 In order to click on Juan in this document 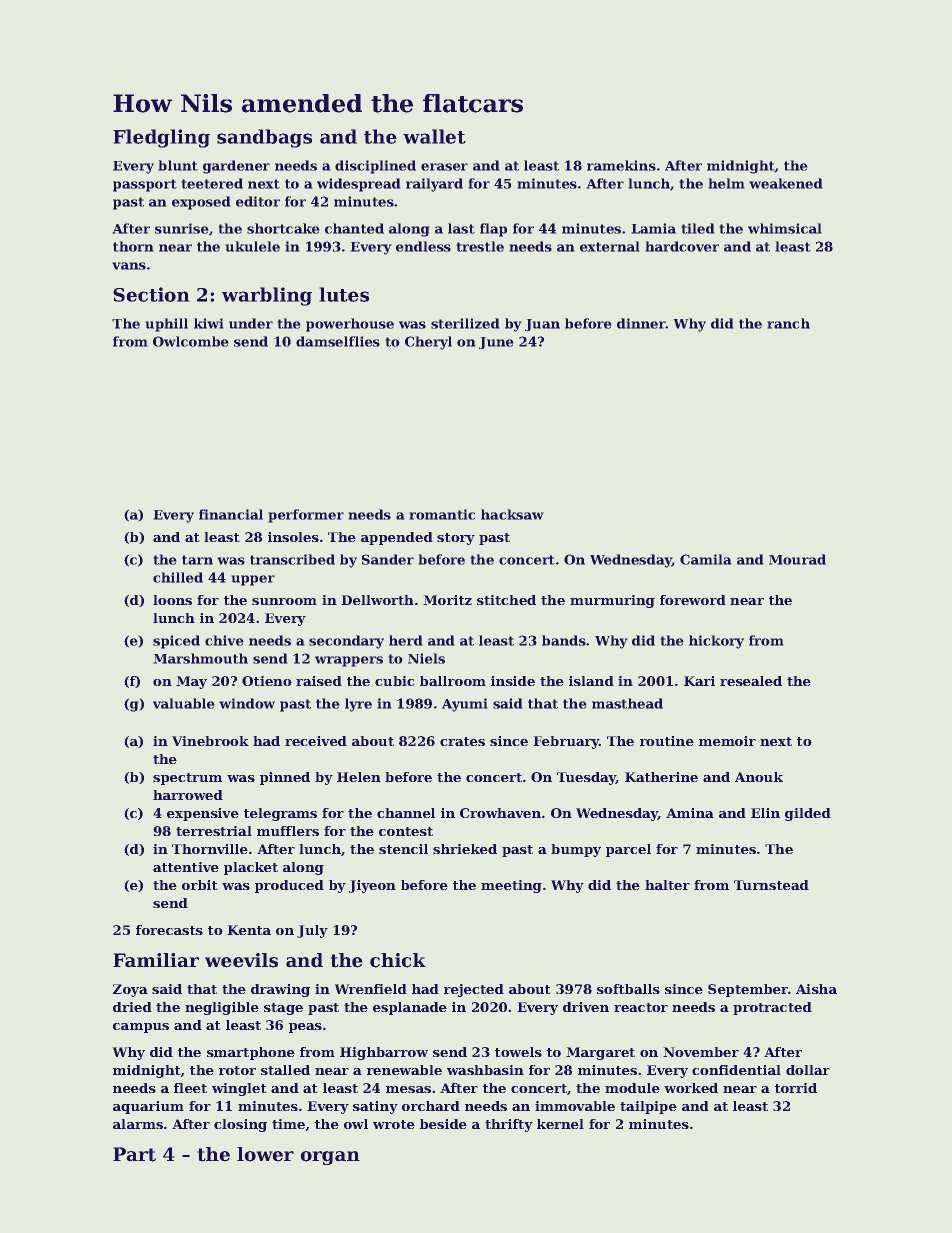, I will do `click(542, 325)`.
